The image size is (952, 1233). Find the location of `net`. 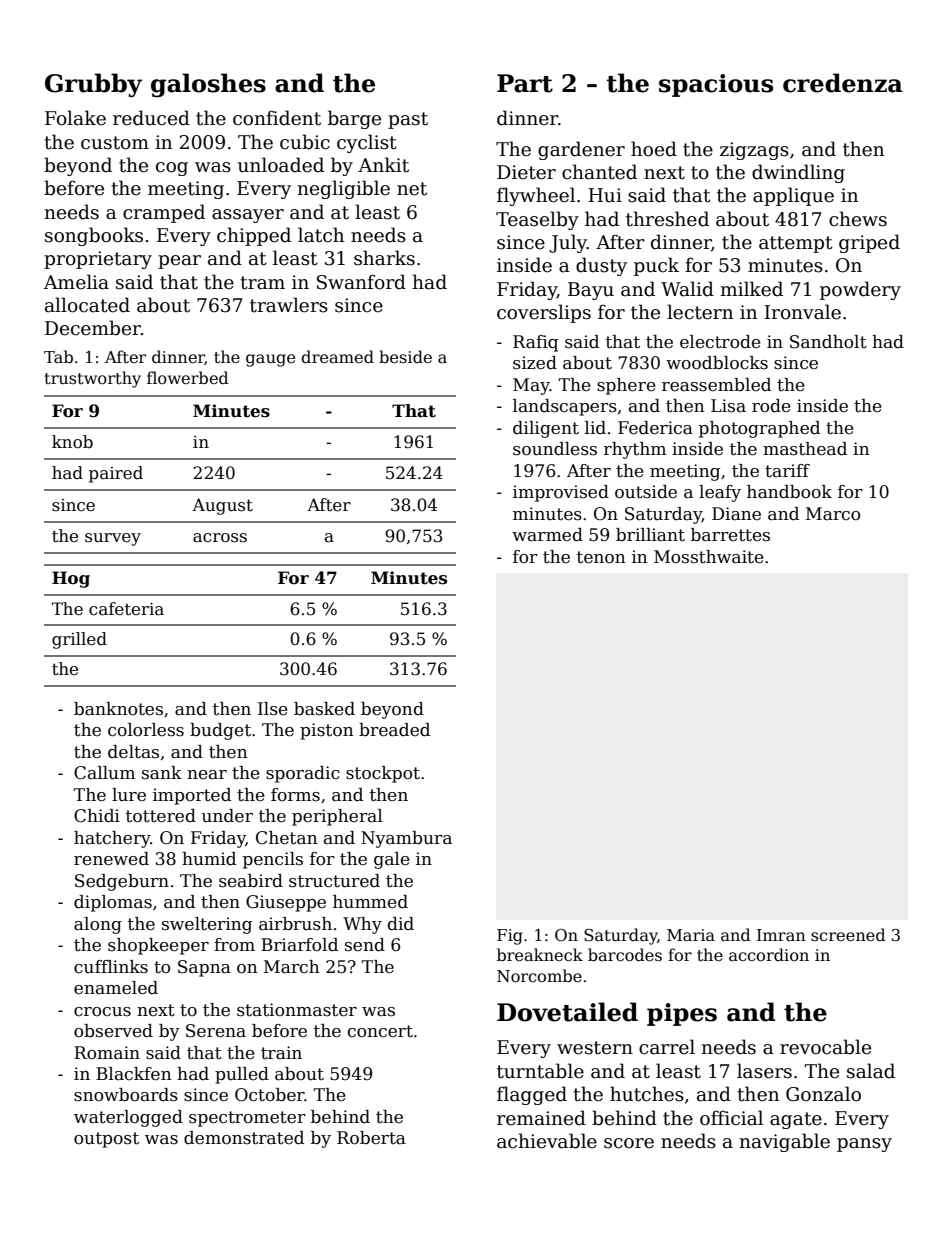

net is located at coordinates (412, 189).
